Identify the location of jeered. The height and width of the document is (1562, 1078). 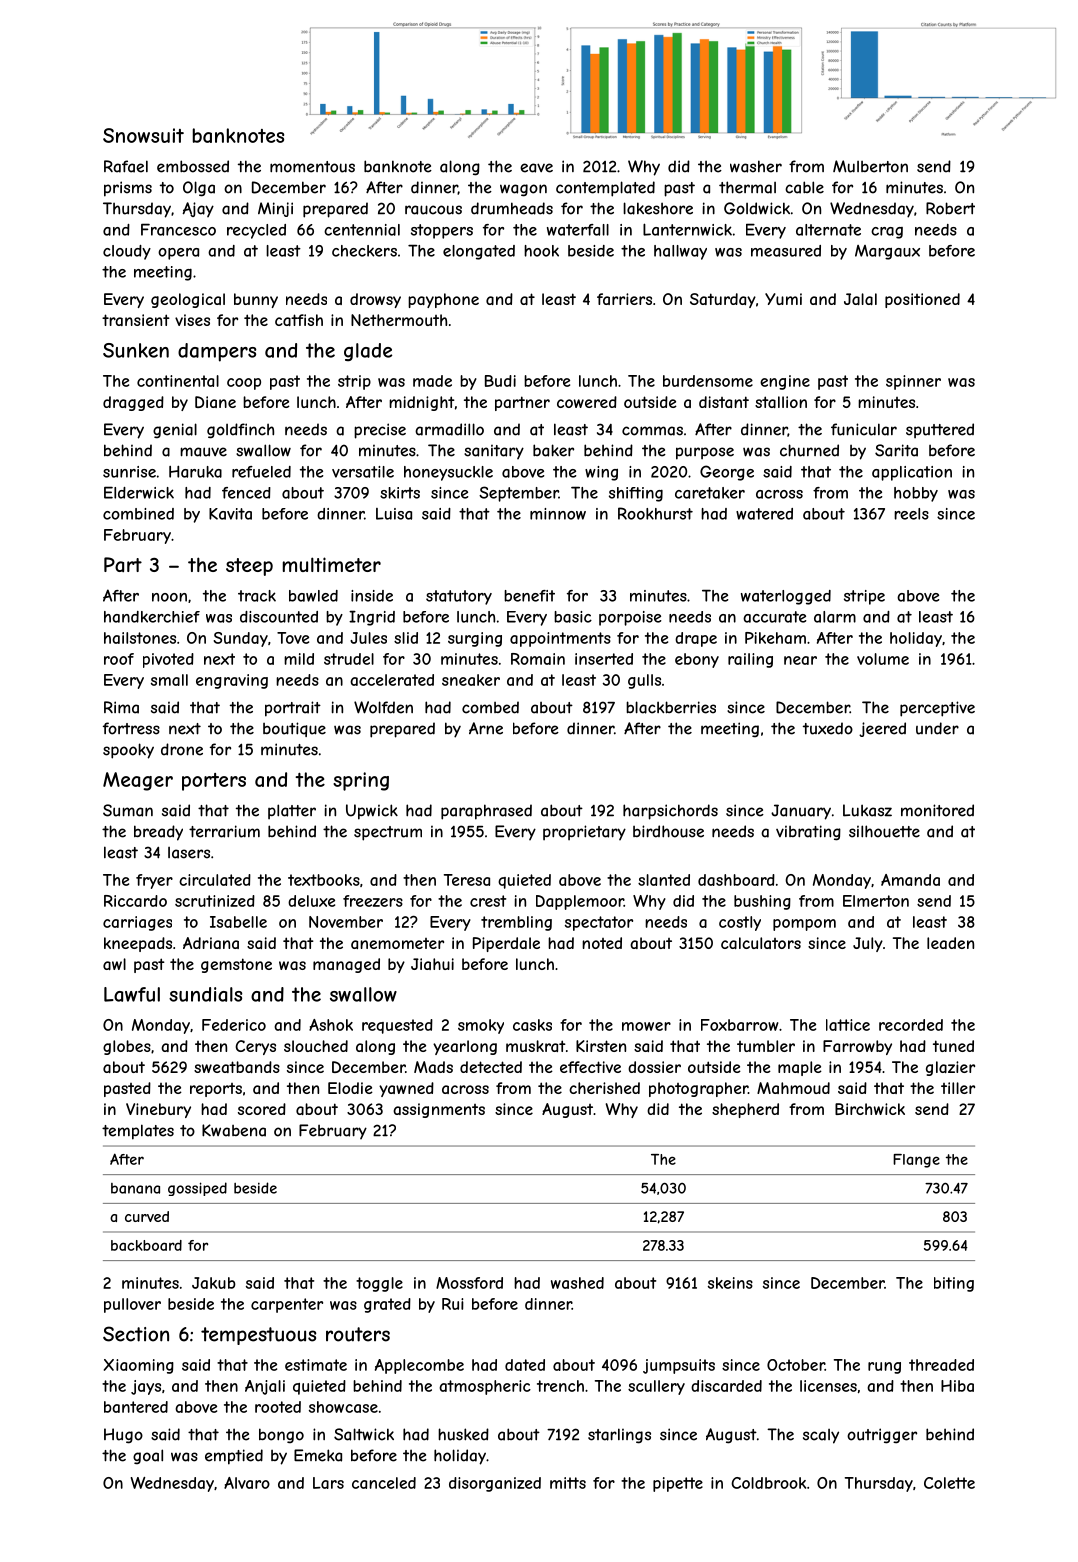
(882, 729).
